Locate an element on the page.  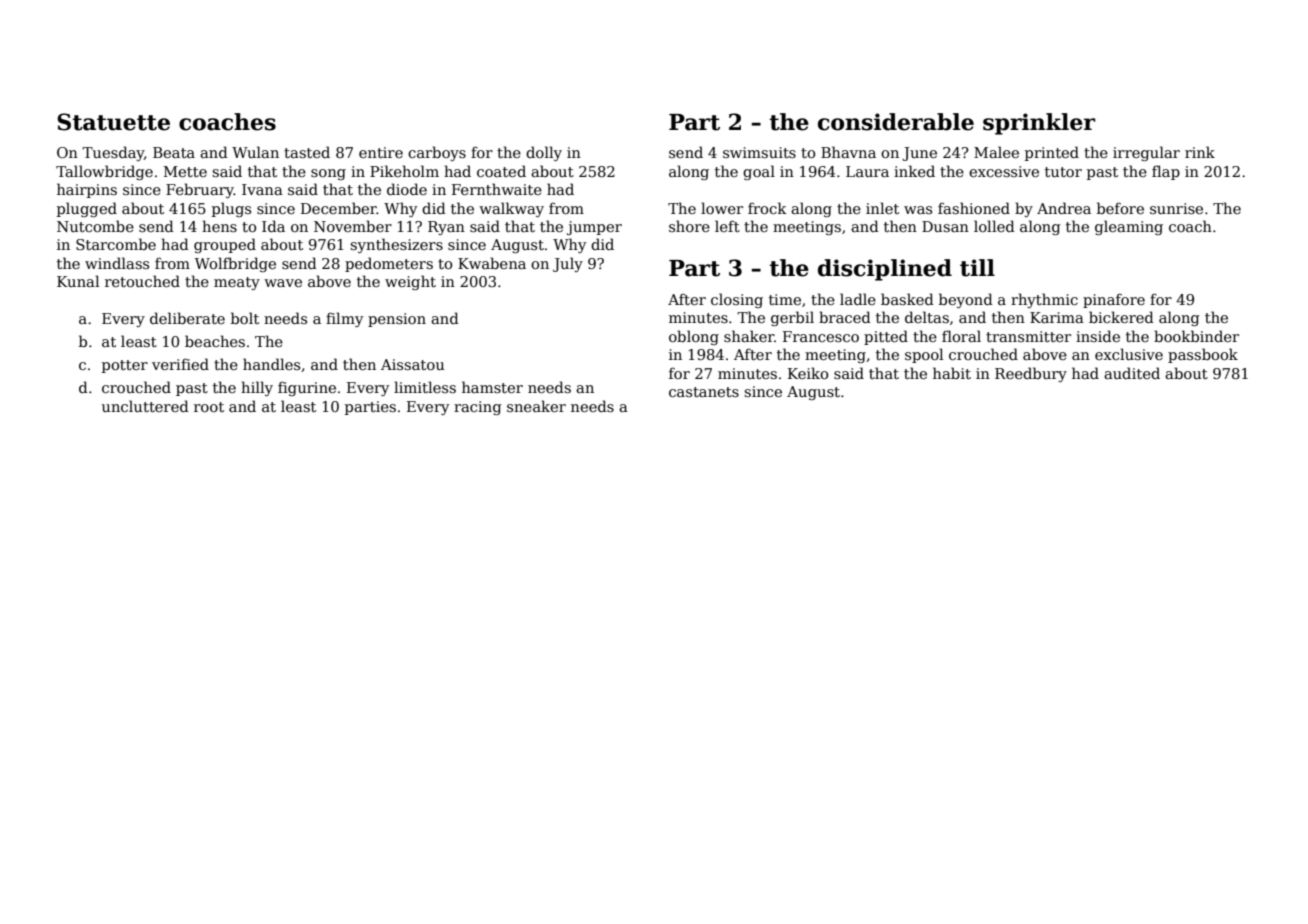
considerable is located at coordinates (896, 122).
